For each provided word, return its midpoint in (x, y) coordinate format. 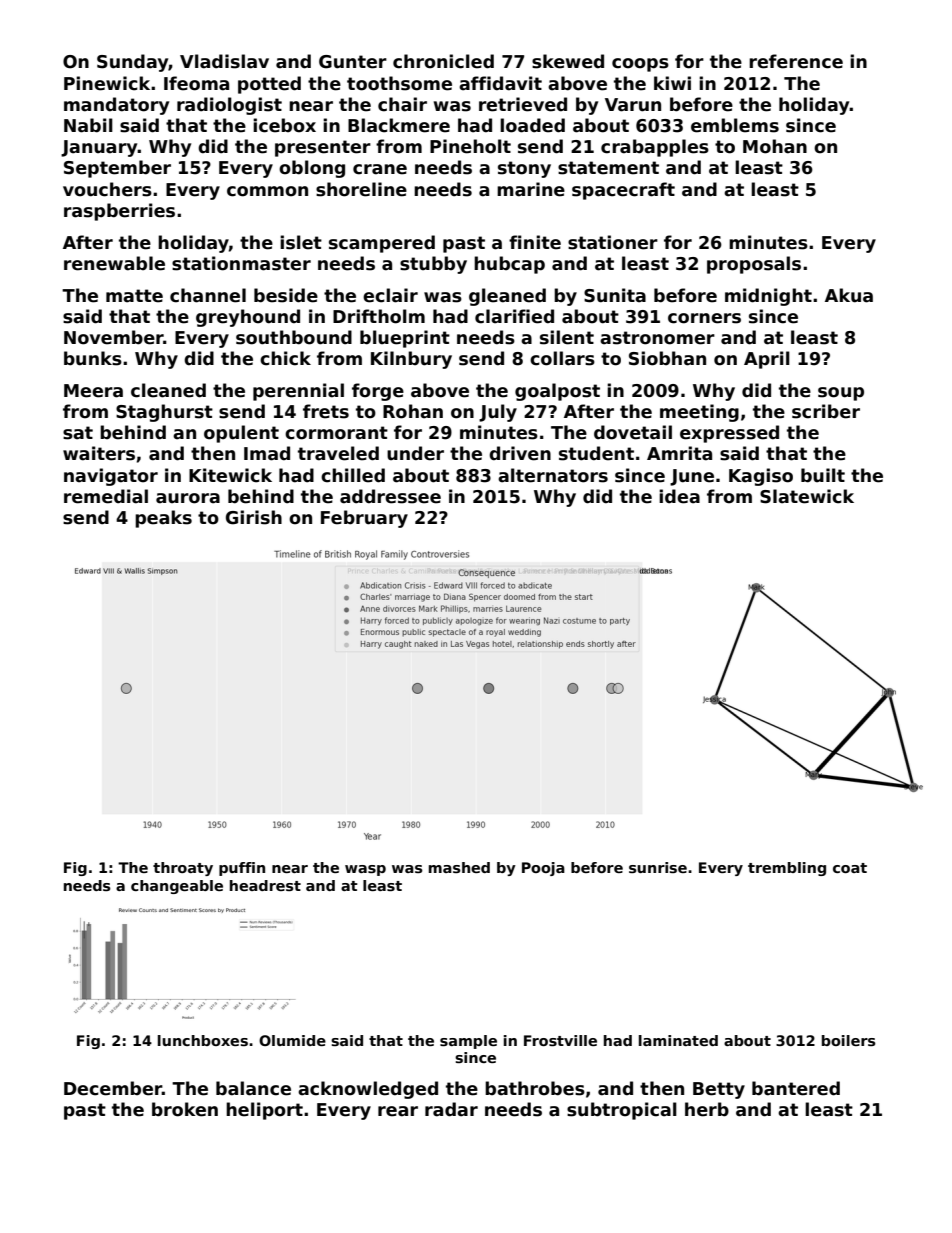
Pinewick (107, 83)
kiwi (672, 83)
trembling (787, 869)
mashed (459, 867)
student (596, 453)
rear (398, 1111)
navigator (111, 477)
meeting (699, 413)
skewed (568, 61)
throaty (183, 869)
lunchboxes (203, 1040)
